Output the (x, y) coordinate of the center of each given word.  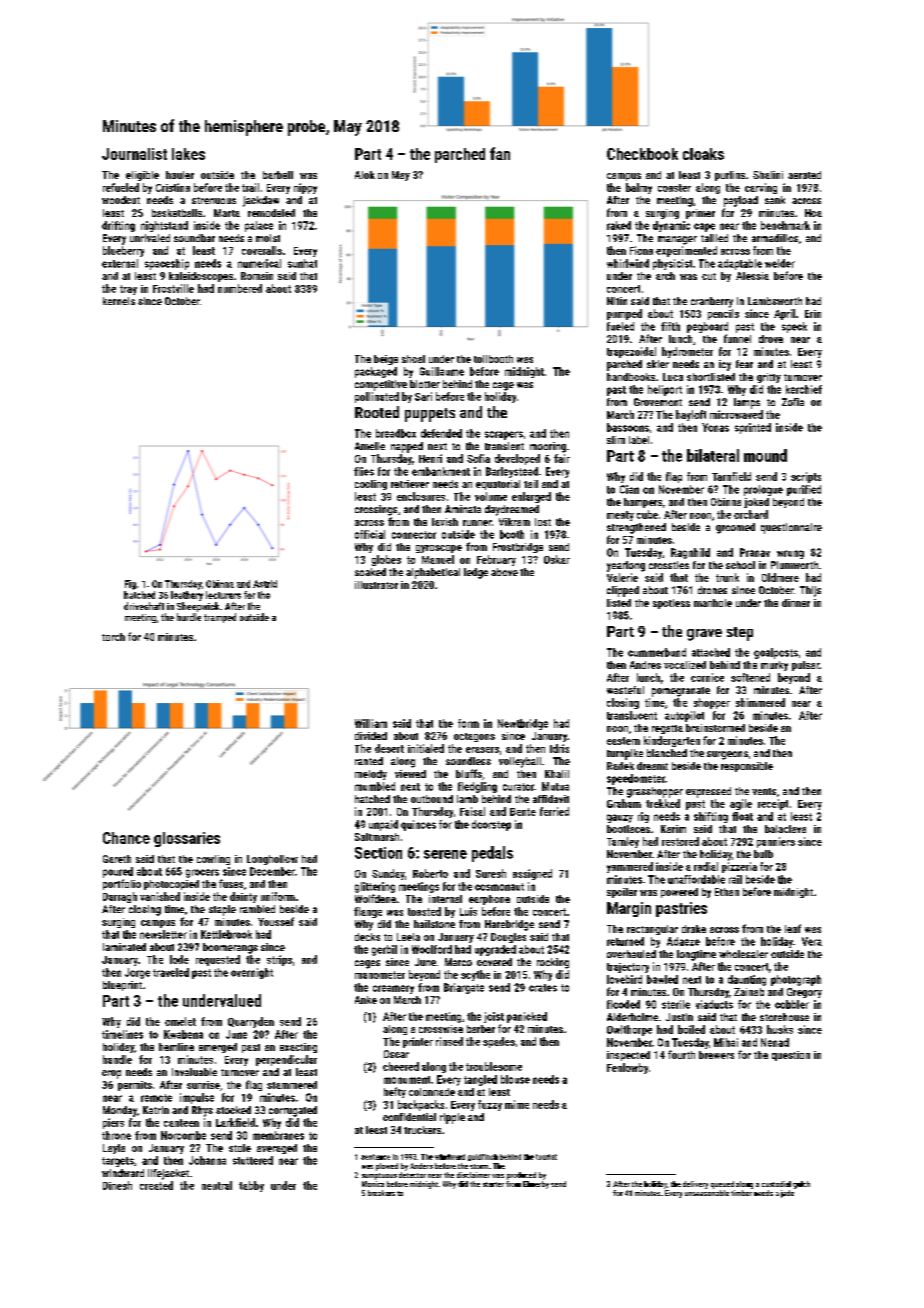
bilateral (713, 455)
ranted (369, 761)
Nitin (617, 301)
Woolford (432, 949)
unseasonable (707, 1193)
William (371, 723)
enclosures (421, 496)
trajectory (628, 968)
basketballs (177, 213)
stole (240, 1148)
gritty (769, 378)
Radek (620, 766)
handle (117, 1059)
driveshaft (144, 606)
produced (521, 1176)
